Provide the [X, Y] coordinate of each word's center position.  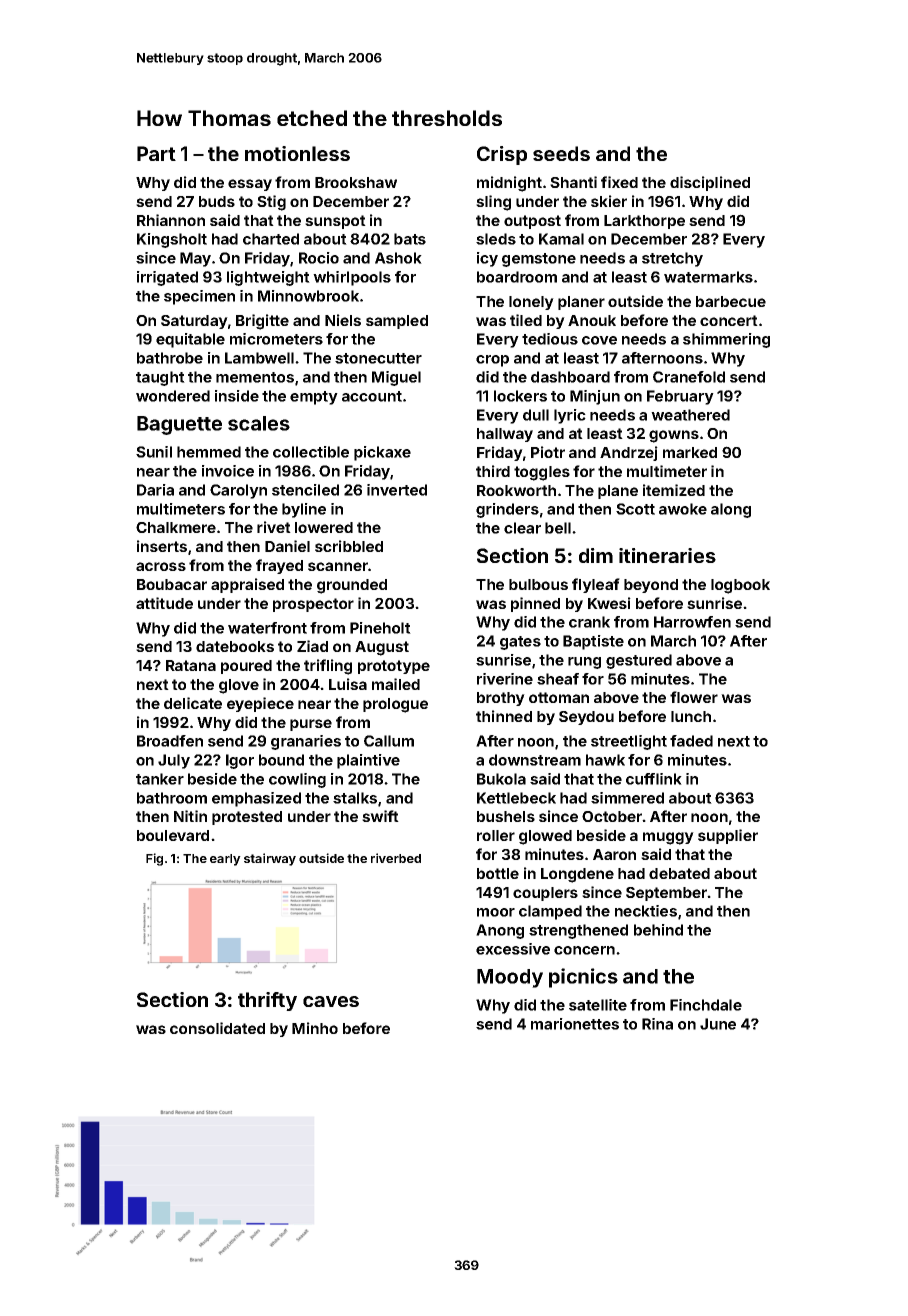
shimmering [726, 340]
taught [160, 378]
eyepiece [260, 704]
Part [156, 153]
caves [331, 1001]
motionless [297, 153]
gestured [639, 661]
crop [492, 361]
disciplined [710, 183]
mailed [396, 684]
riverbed [396, 858]
